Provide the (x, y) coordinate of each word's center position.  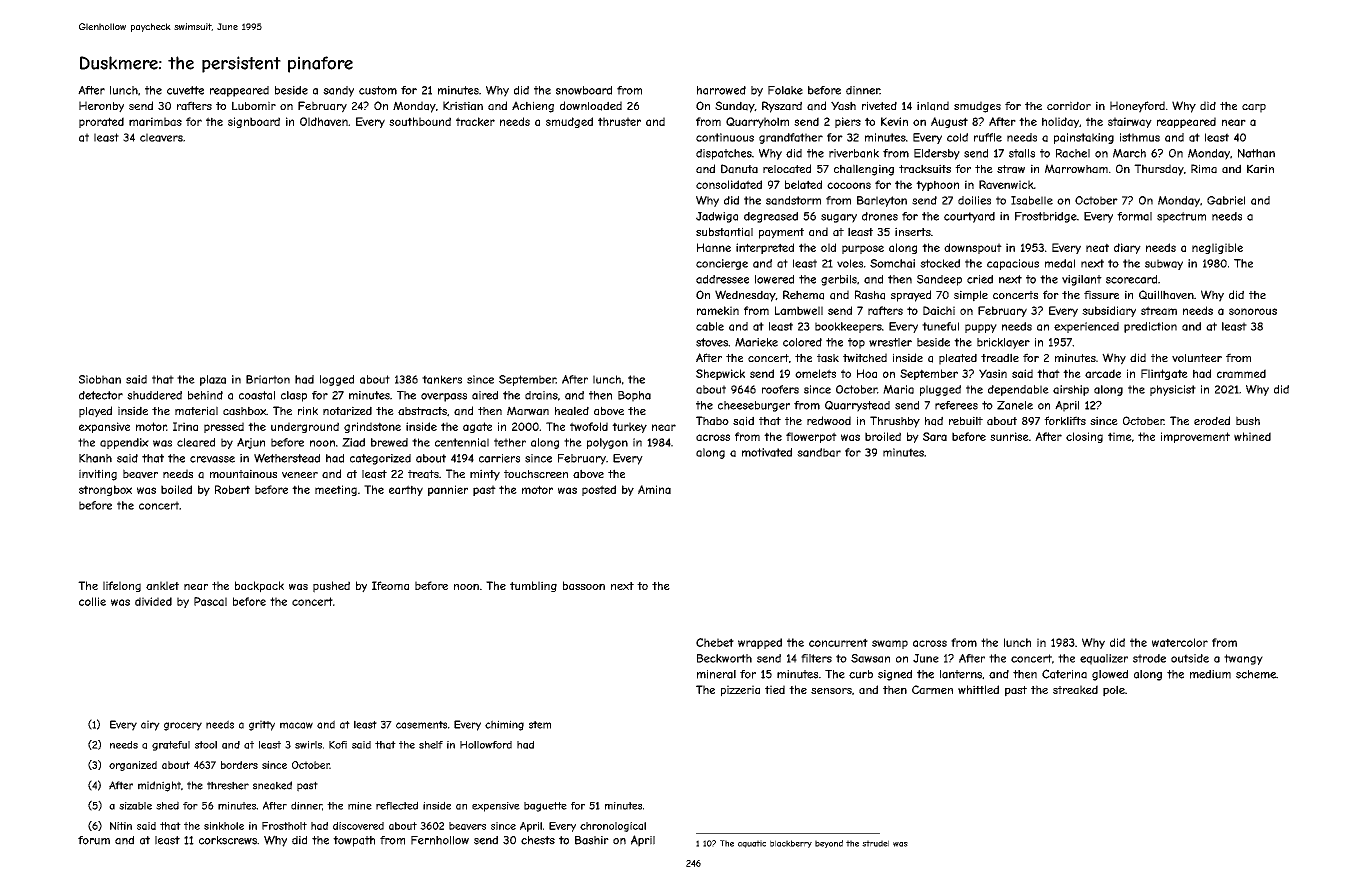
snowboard (584, 90)
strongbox (105, 490)
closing (1084, 437)
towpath (354, 841)
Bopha (634, 396)
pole (1114, 691)
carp (1254, 108)
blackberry (791, 844)
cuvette (185, 90)
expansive (104, 427)
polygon (607, 443)
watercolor (1180, 642)
